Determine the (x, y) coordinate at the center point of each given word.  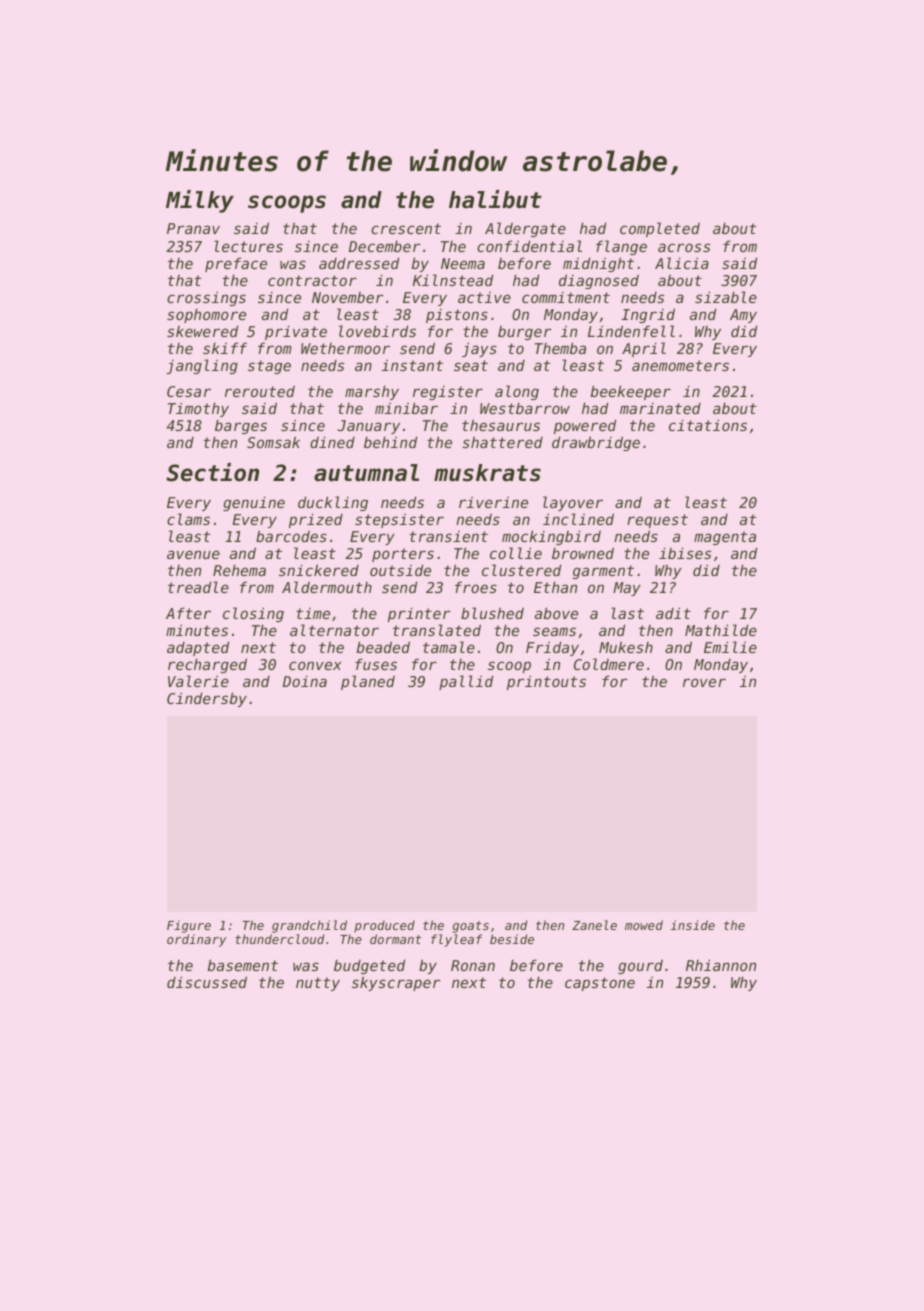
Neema (463, 263)
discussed (207, 982)
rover (704, 682)
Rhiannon (721, 965)
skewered (202, 331)
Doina (305, 681)
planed (368, 682)
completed (660, 229)
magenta (725, 538)
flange (621, 247)
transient (449, 536)
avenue (193, 554)
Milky (200, 201)
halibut (495, 199)
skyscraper (396, 983)
